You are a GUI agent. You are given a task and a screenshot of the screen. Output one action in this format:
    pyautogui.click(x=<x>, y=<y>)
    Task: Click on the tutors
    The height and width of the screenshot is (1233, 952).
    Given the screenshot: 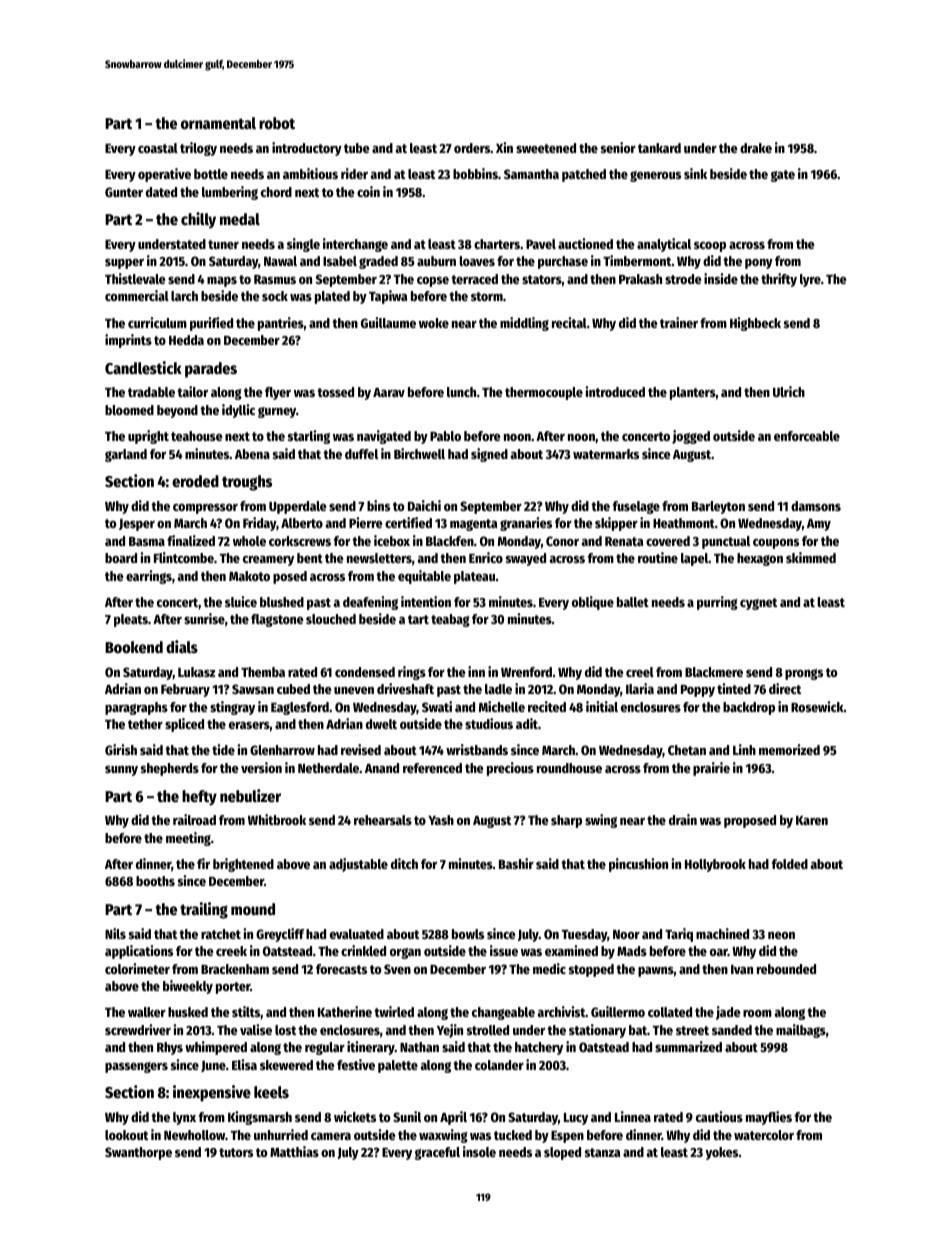 What is the action you would take?
    pyautogui.click(x=236, y=1152)
